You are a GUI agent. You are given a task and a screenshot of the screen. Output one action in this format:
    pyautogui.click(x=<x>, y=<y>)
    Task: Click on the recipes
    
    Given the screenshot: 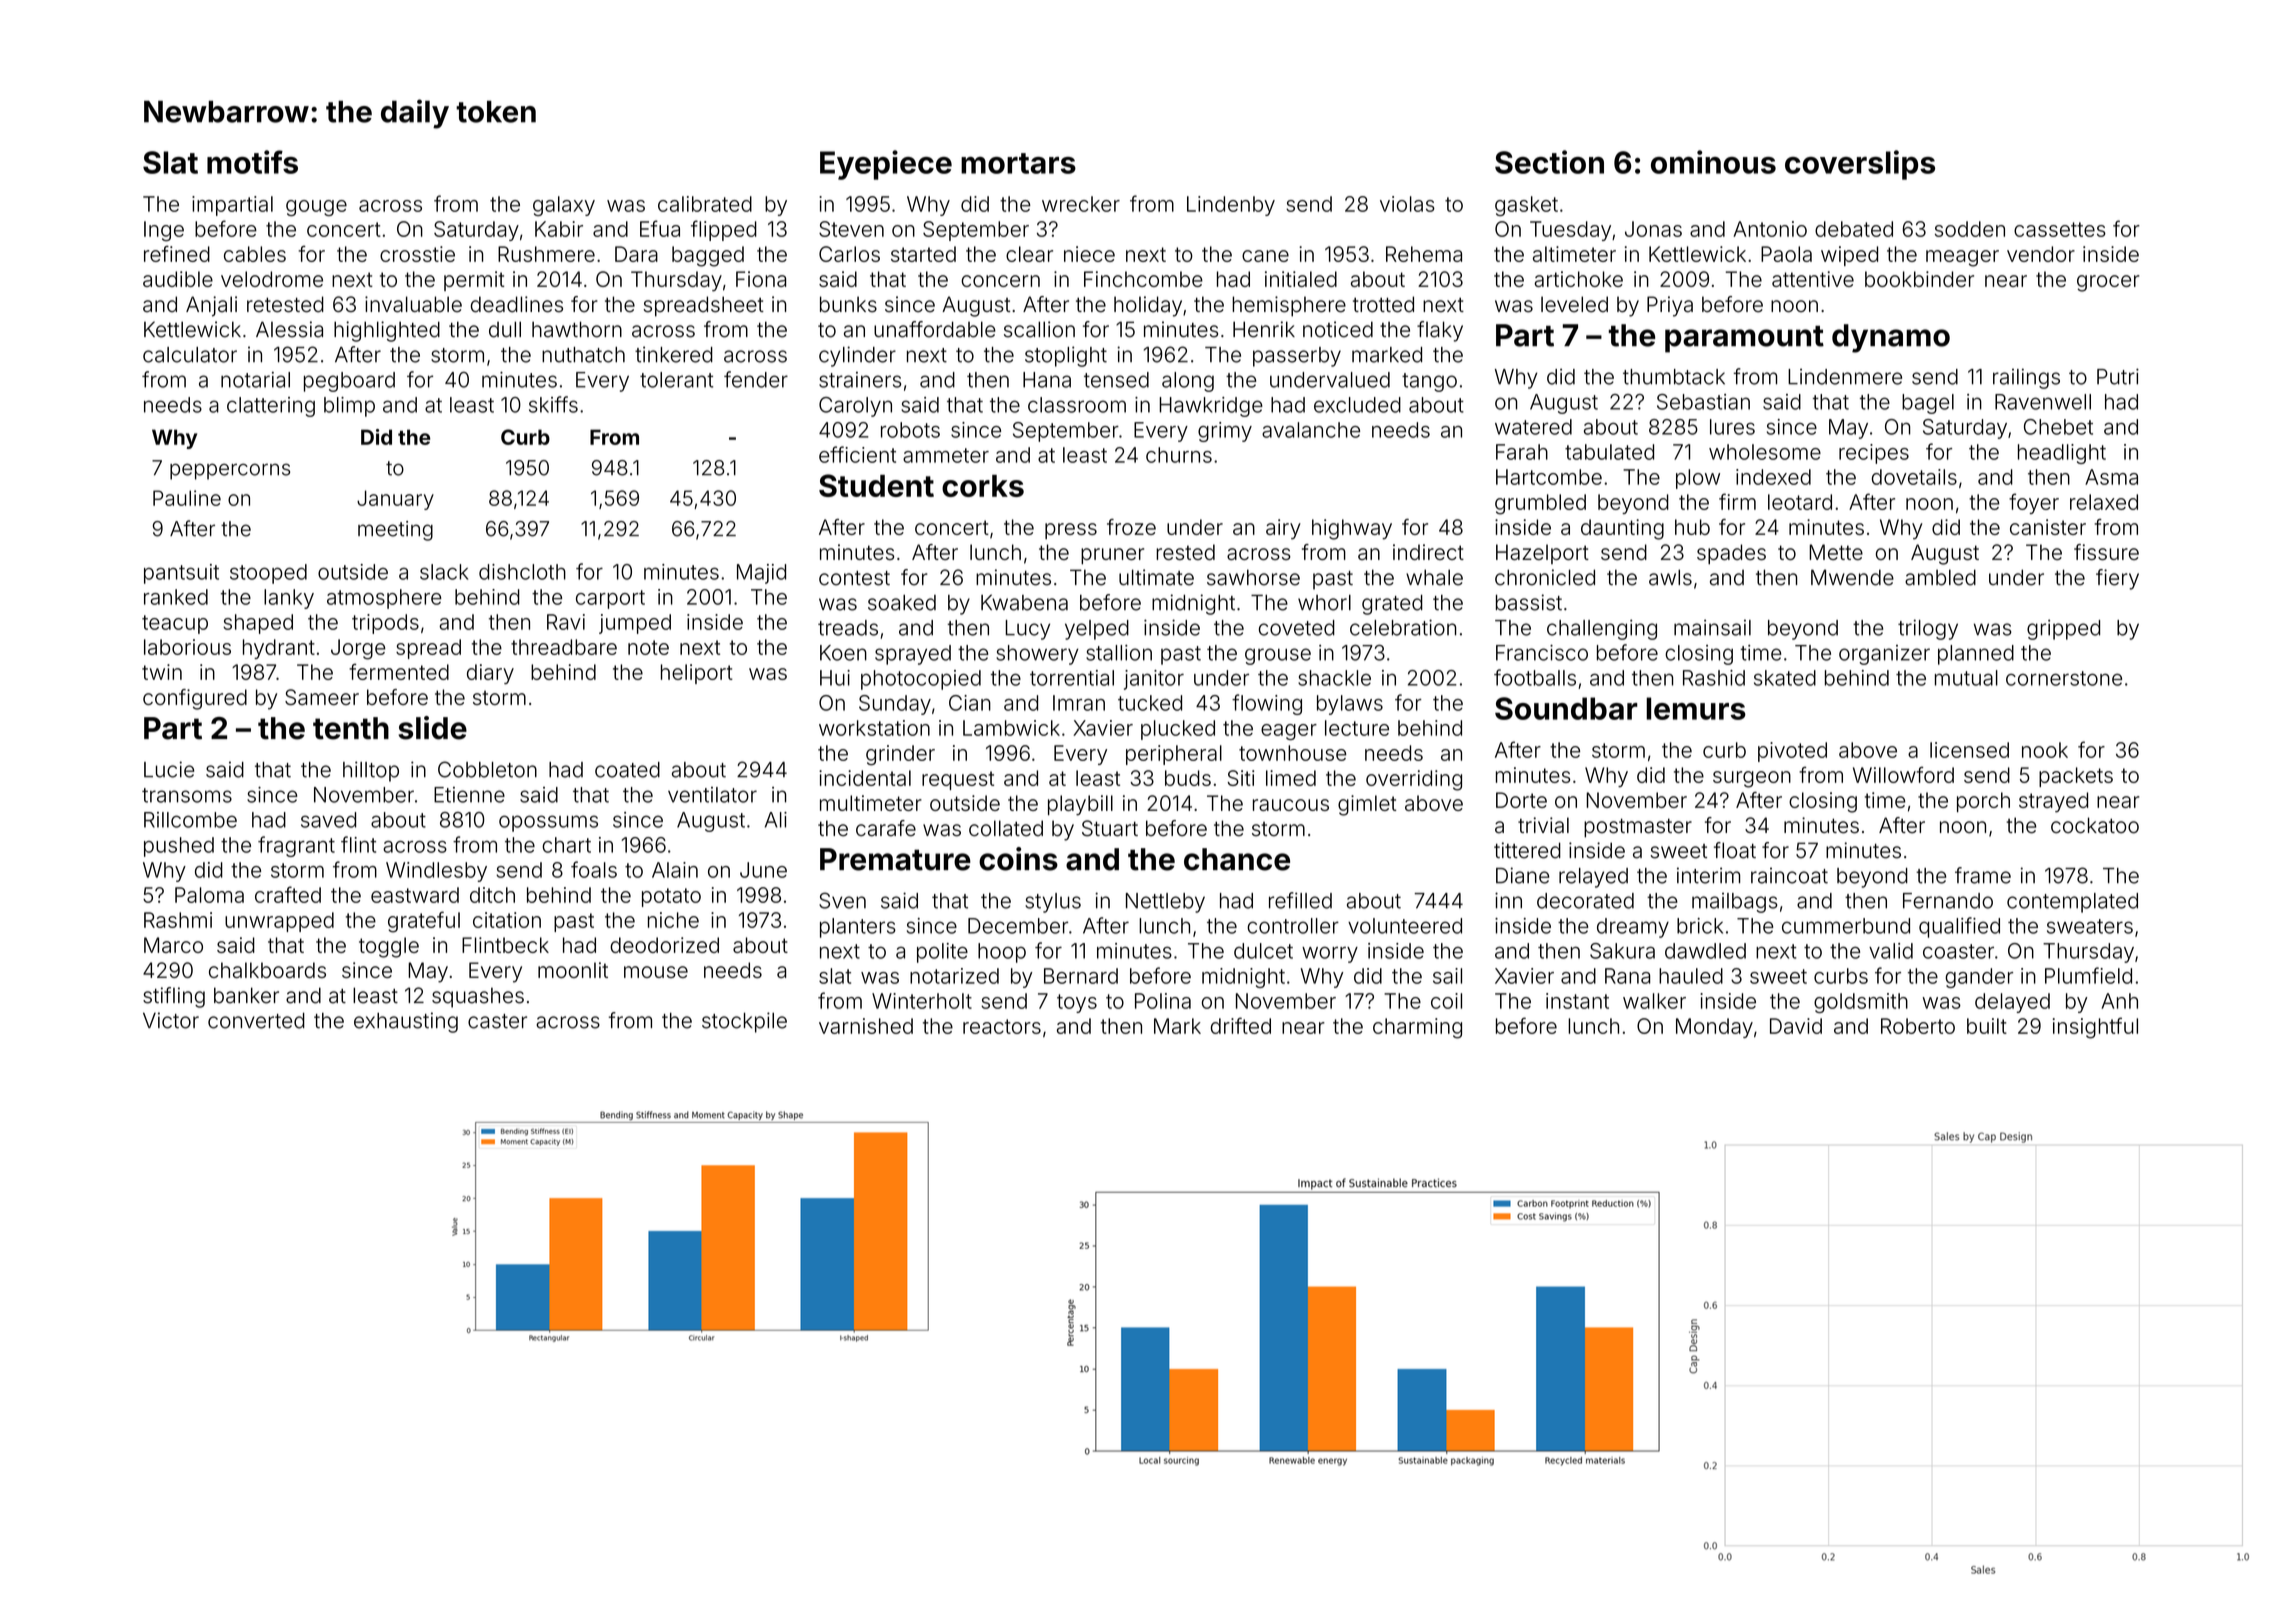 What is the action you would take?
    pyautogui.click(x=1874, y=454)
